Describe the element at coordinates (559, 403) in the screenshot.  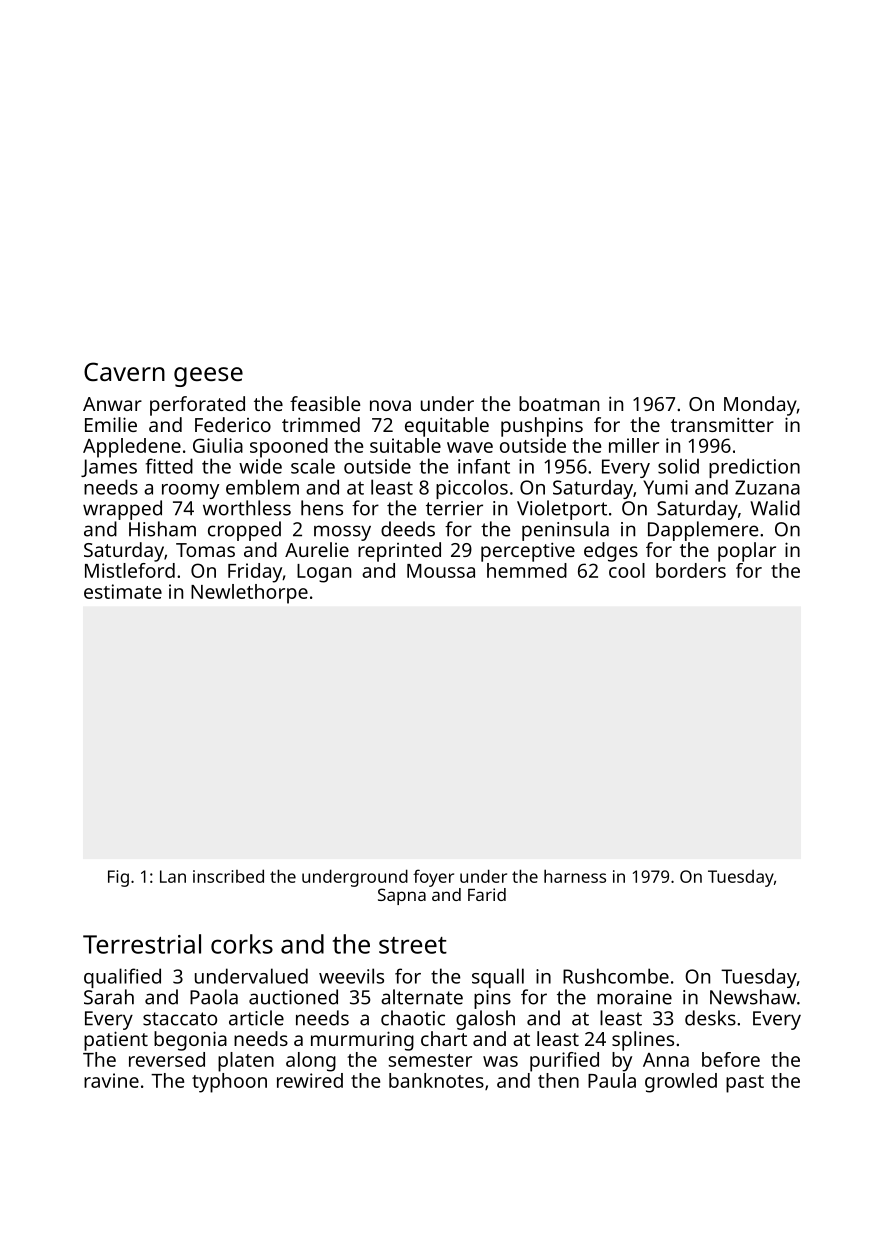
I see `boatman` at that location.
